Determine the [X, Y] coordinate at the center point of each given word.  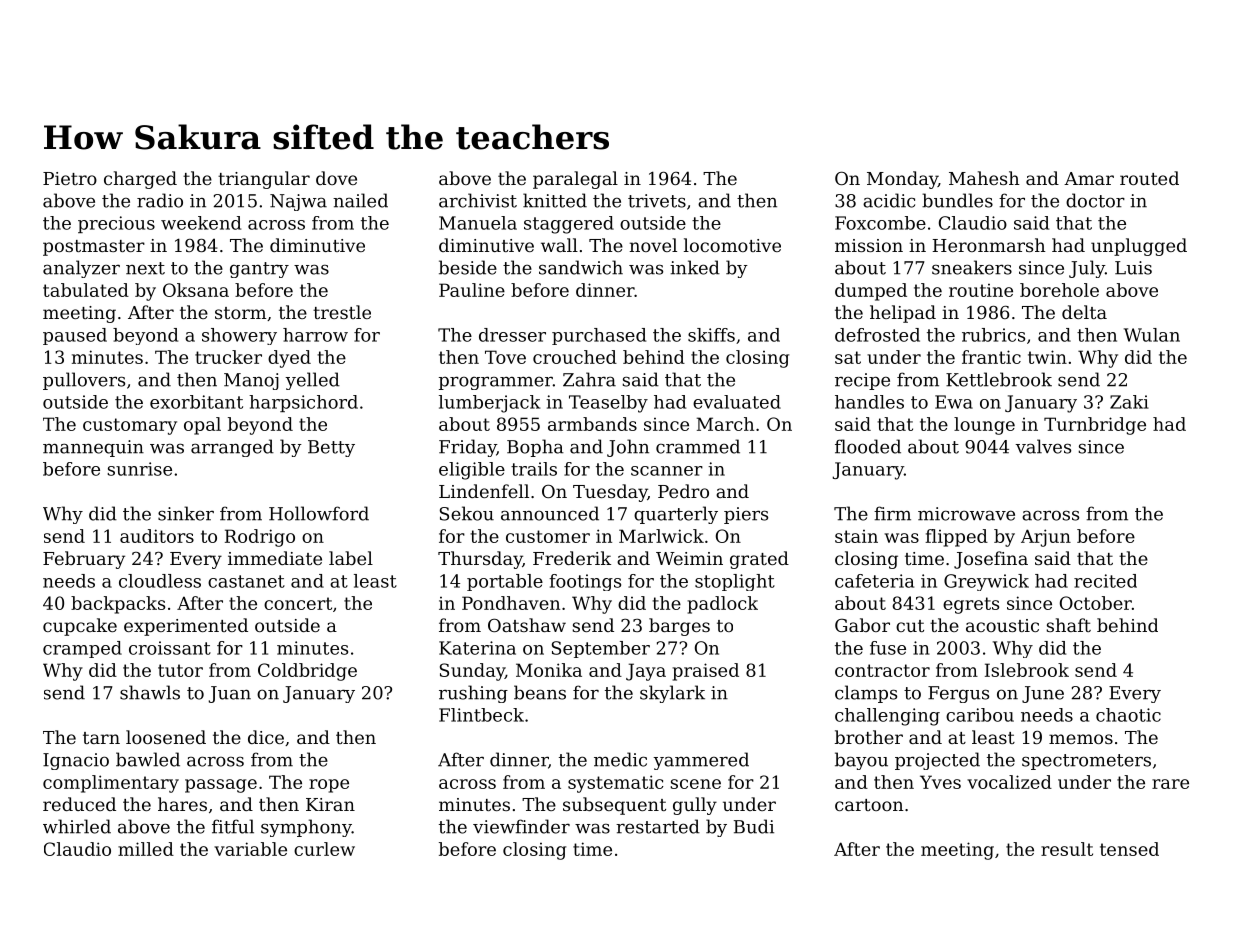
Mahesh [984, 178]
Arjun [1046, 538]
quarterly [676, 515]
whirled [77, 826]
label [351, 558]
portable [505, 582]
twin [1047, 357]
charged [140, 180]
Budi [754, 826]
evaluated [737, 402]
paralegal [575, 180]
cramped [82, 649]
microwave [966, 514]
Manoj [251, 381]
